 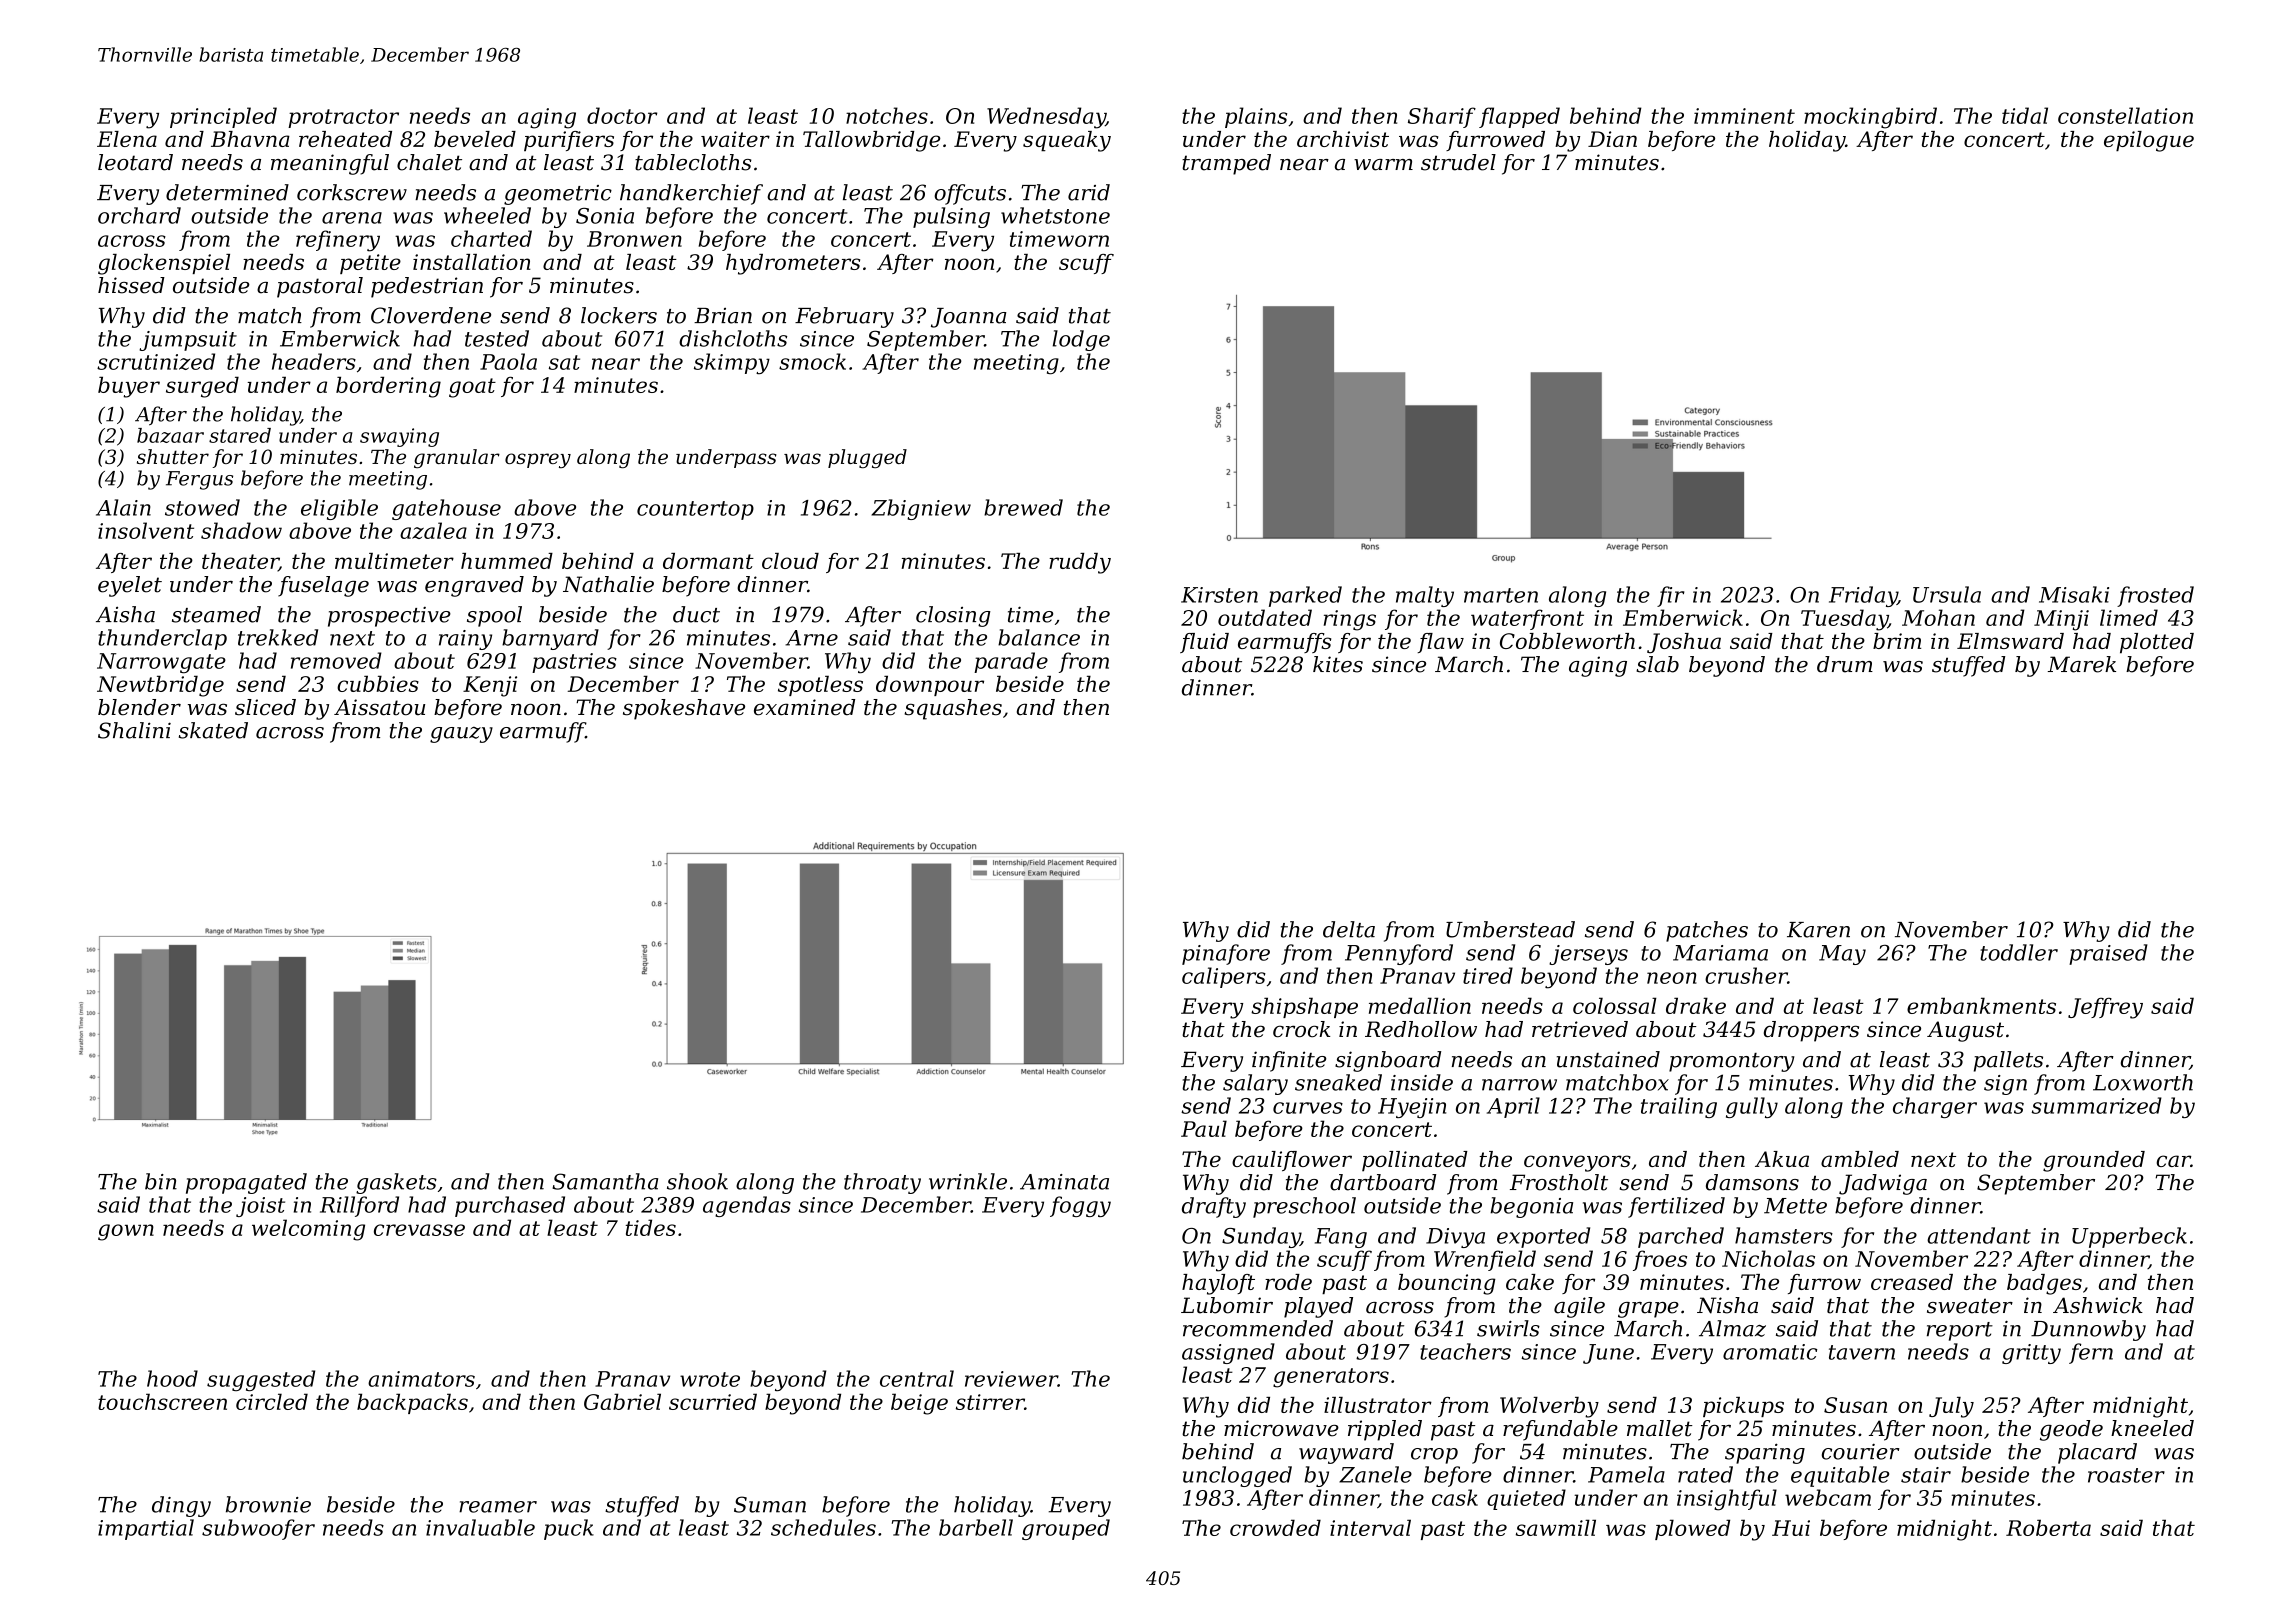 What do you see at coordinates (1305, 596) in the page?
I see `parked` at bounding box center [1305, 596].
